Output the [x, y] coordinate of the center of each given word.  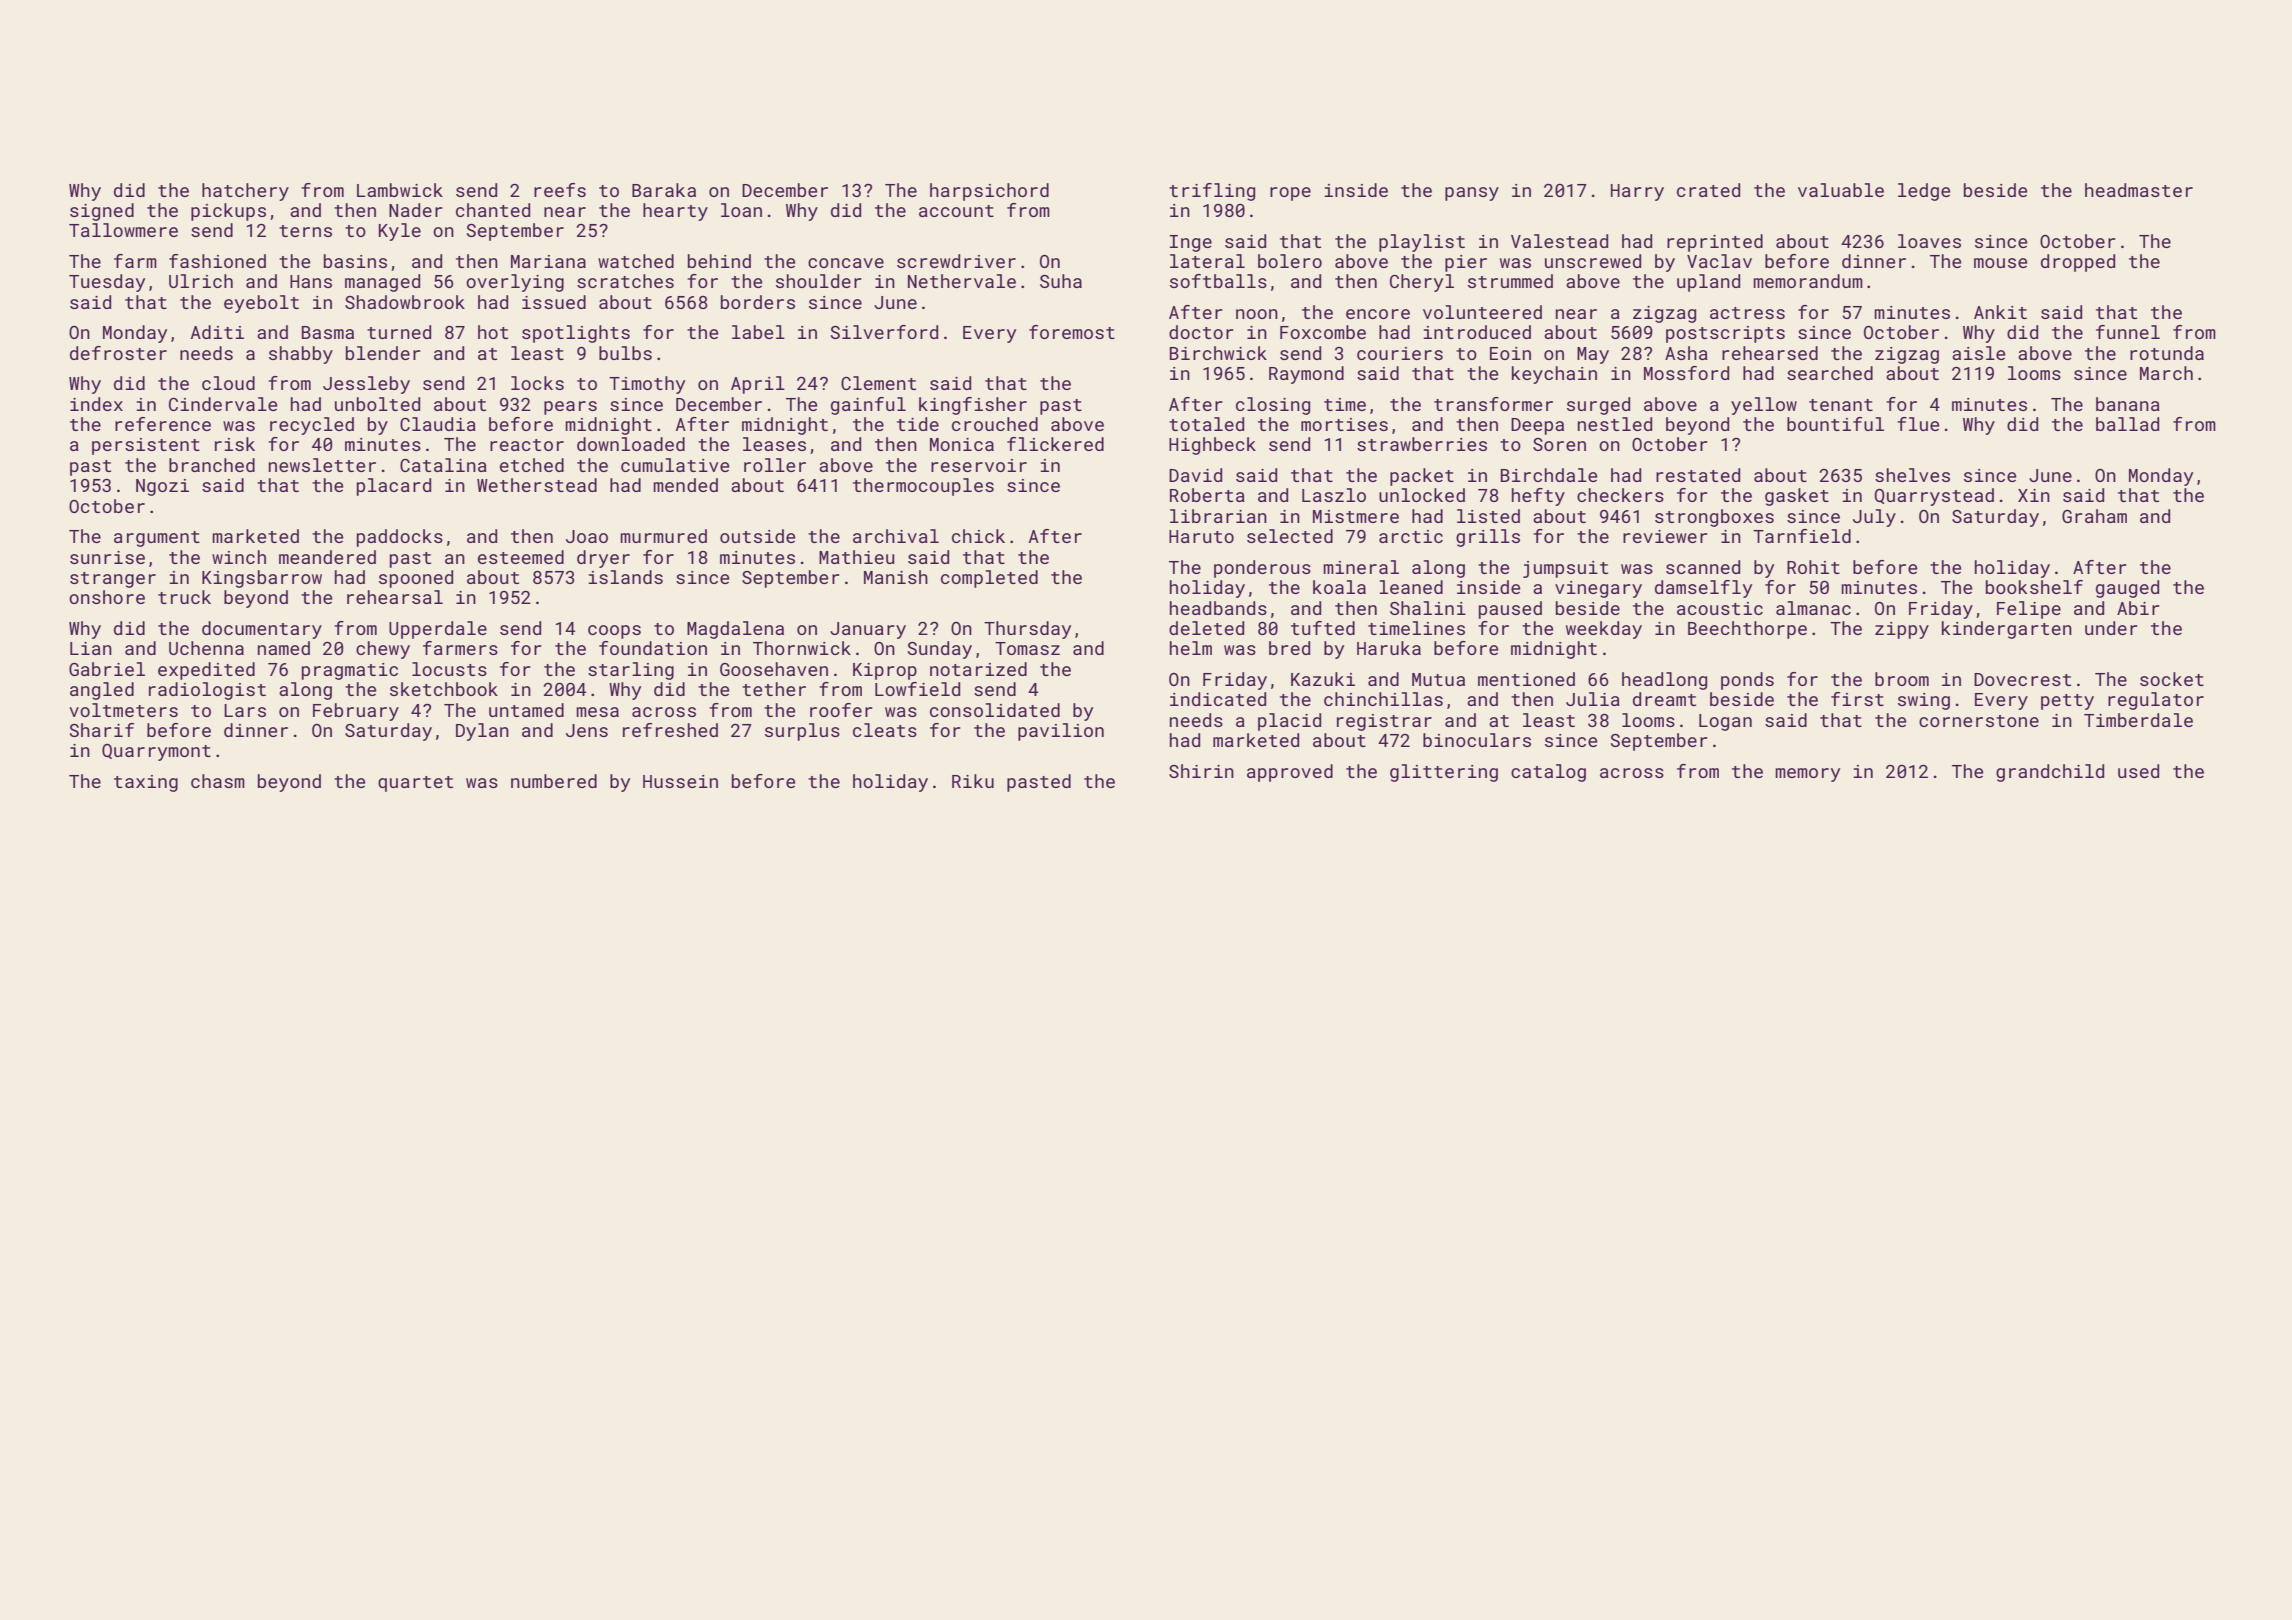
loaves [1929, 241]
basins [355, 261]
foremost [1072, 332]
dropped [2078, 263]
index [96, 404]
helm [1191, 648]
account [956, 211]
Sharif [102, 730]
